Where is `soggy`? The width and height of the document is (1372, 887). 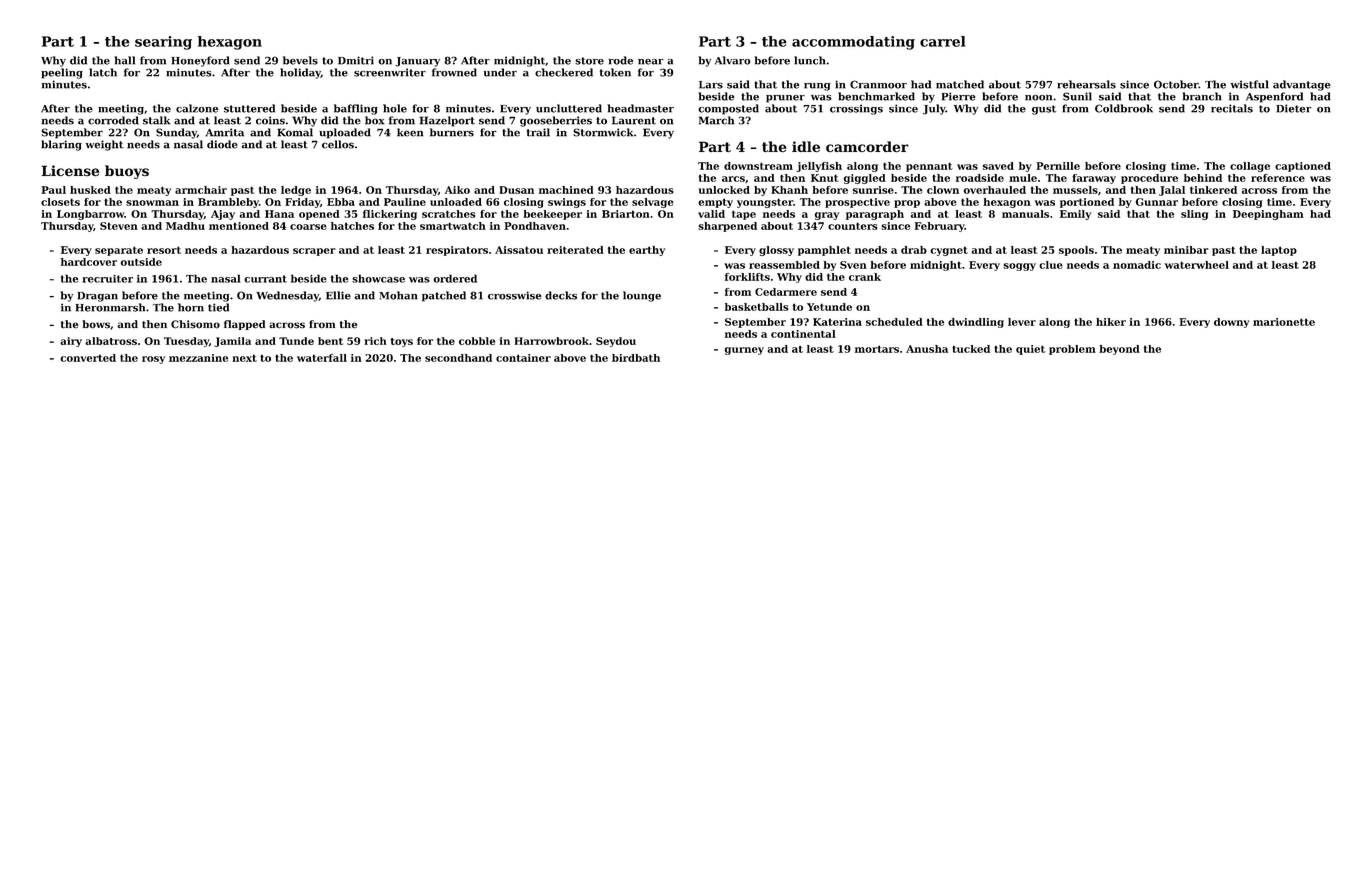 soggy is located at coordinates (1019, 267).
